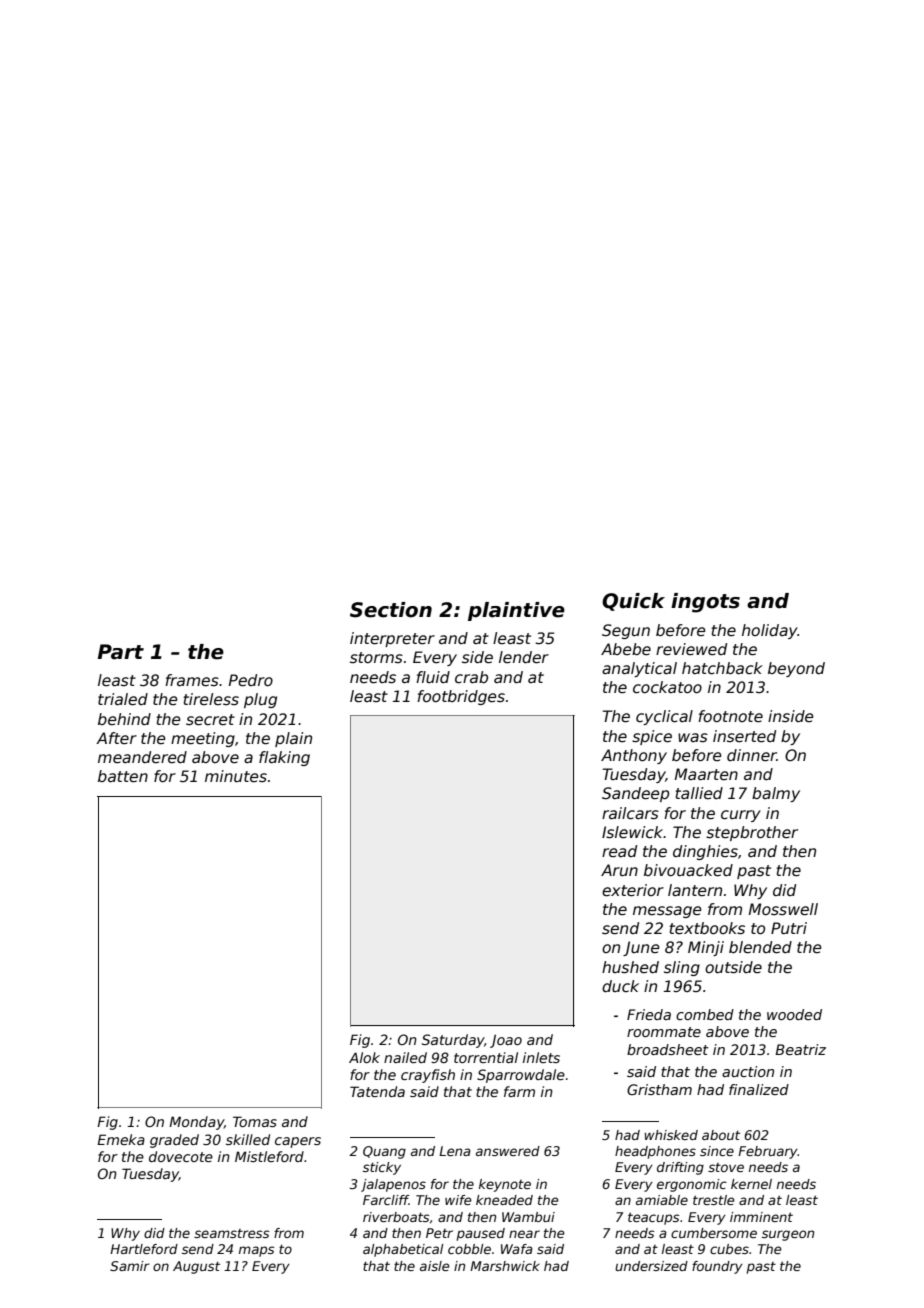 The image size is (924, 1308). I want to click on lender, so click(524, 657).
